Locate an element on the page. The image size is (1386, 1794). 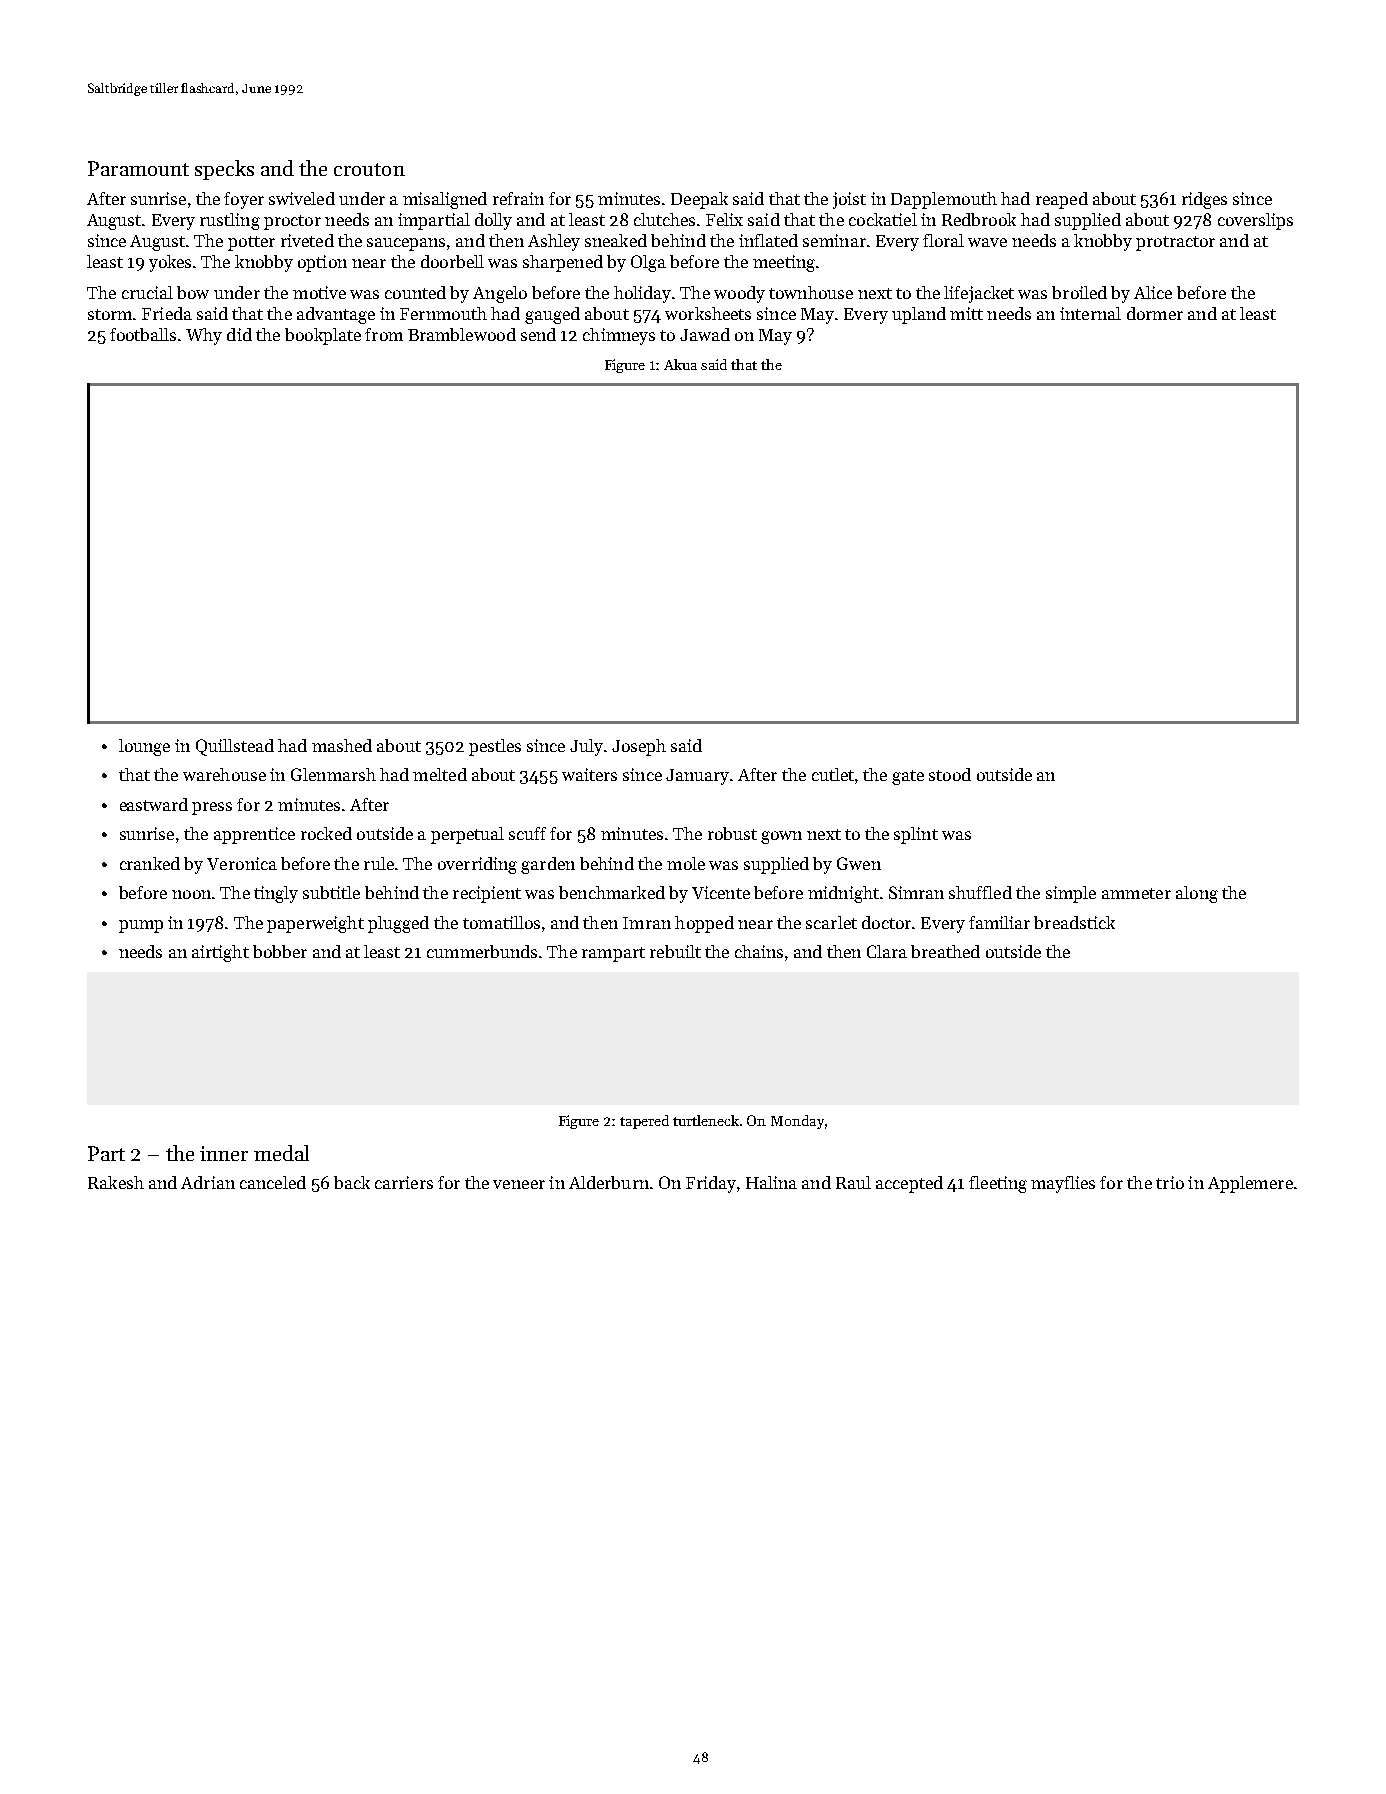
hopped is located at coordinates (704, 924).
